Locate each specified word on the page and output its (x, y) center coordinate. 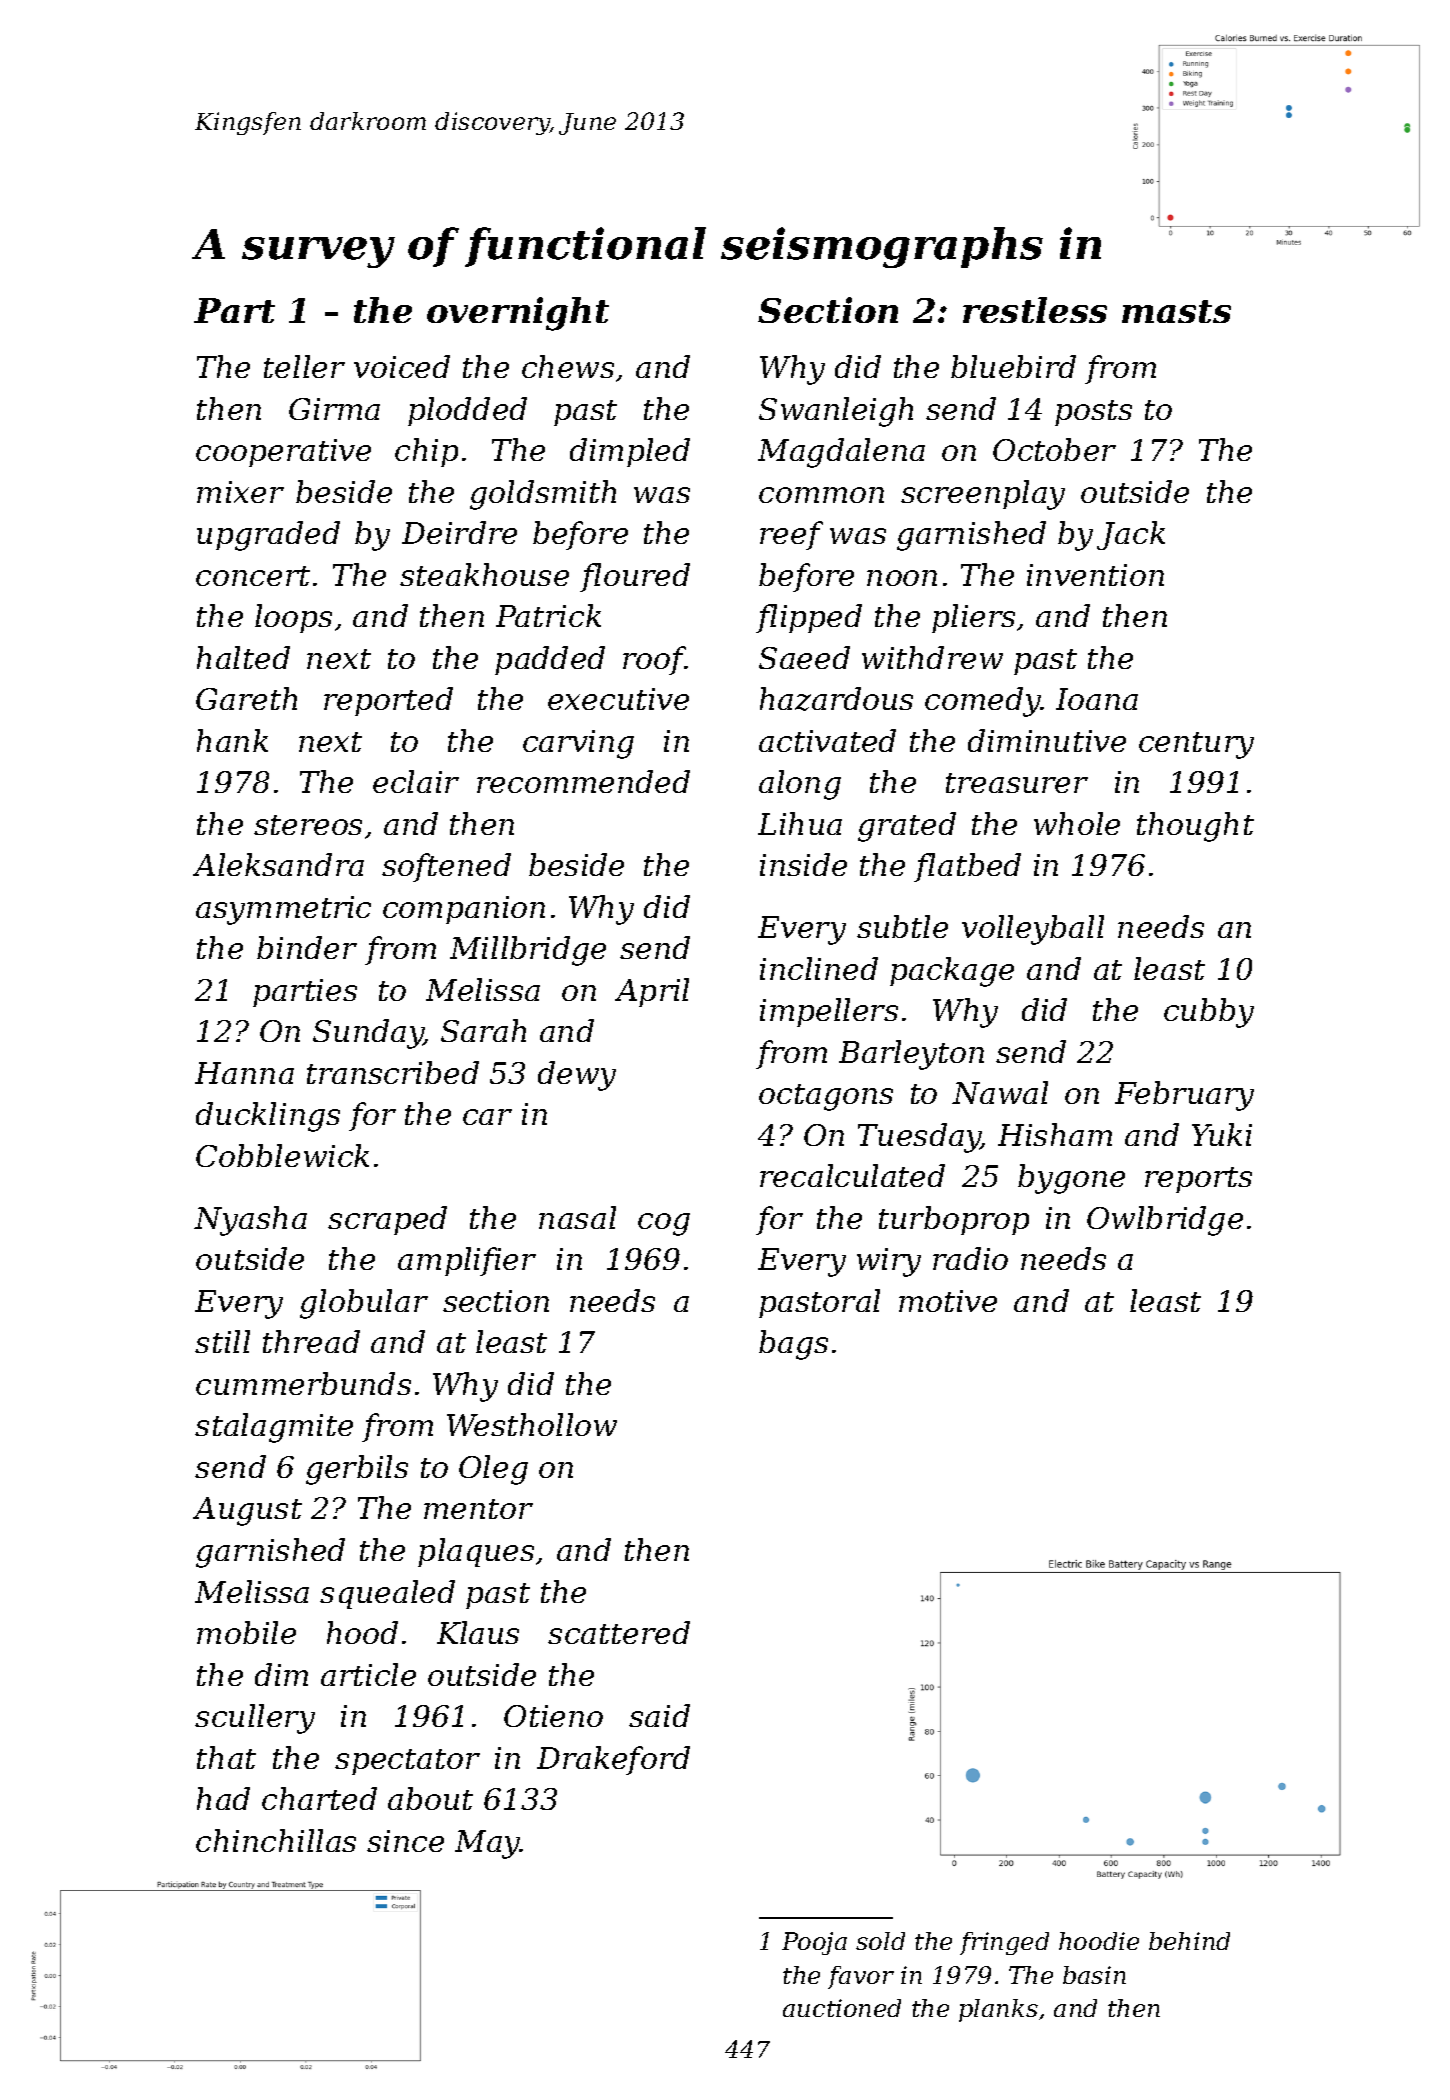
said (659, 1715)
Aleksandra (278, 864)
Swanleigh (836, 412)
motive (948, 1301)
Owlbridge (1165, 1221)
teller (304, 366)
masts (1176, 311)
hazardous (836, 699)
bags (793, 1345)
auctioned (842, 2008)
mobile (246, 1632)
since (405, 1841)
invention (1095, 575)
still (222, 1341)
